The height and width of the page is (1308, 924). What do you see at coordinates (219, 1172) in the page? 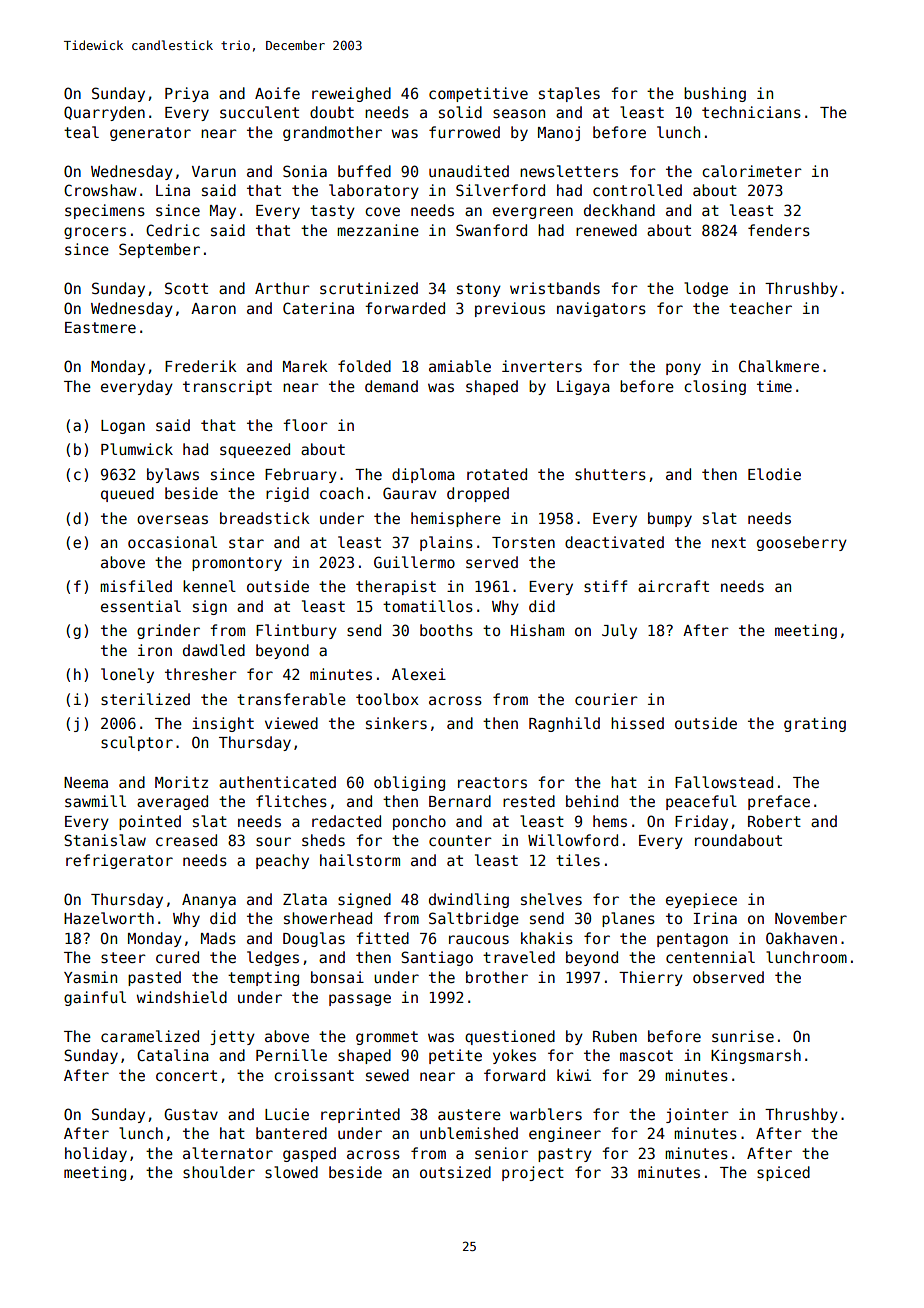
I see `shoulder` at bounding box center [219, 1172].
